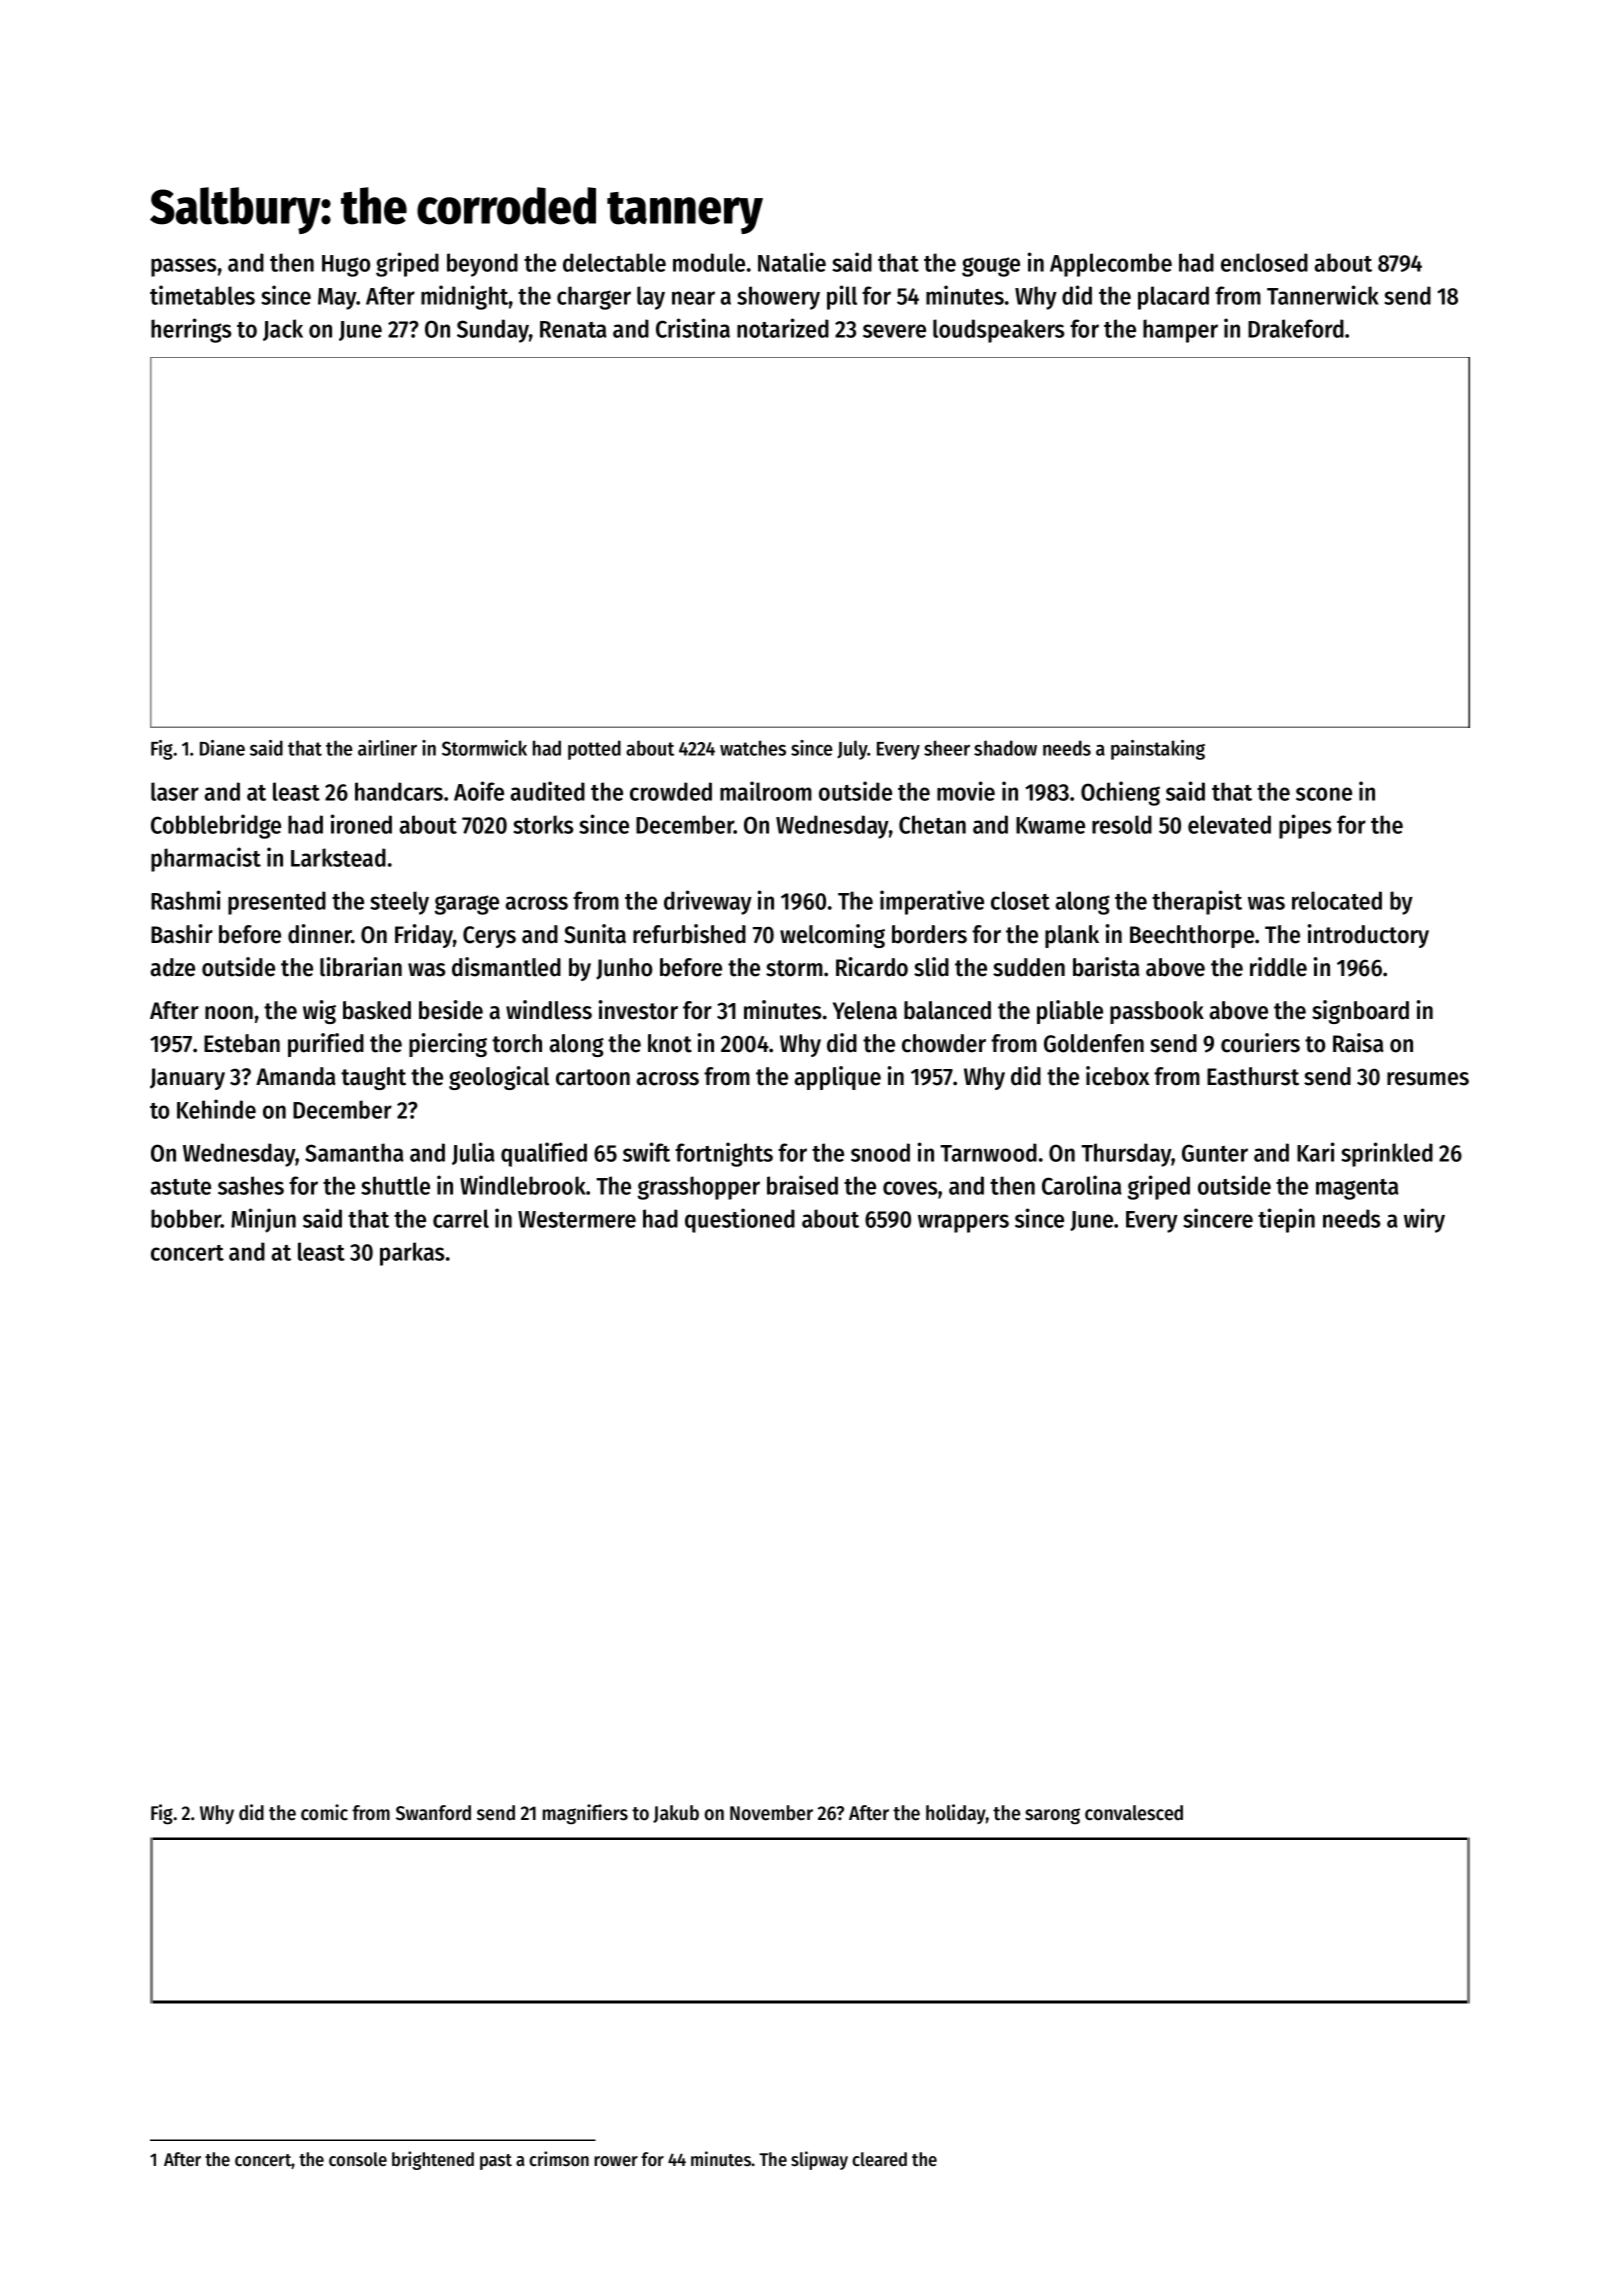 The width and height of the screenshot is (1620, 2292). What do you see at coordinates (186, 1218) in the screenshot?
I see `bobber` at bounding box center [186, 1218].
